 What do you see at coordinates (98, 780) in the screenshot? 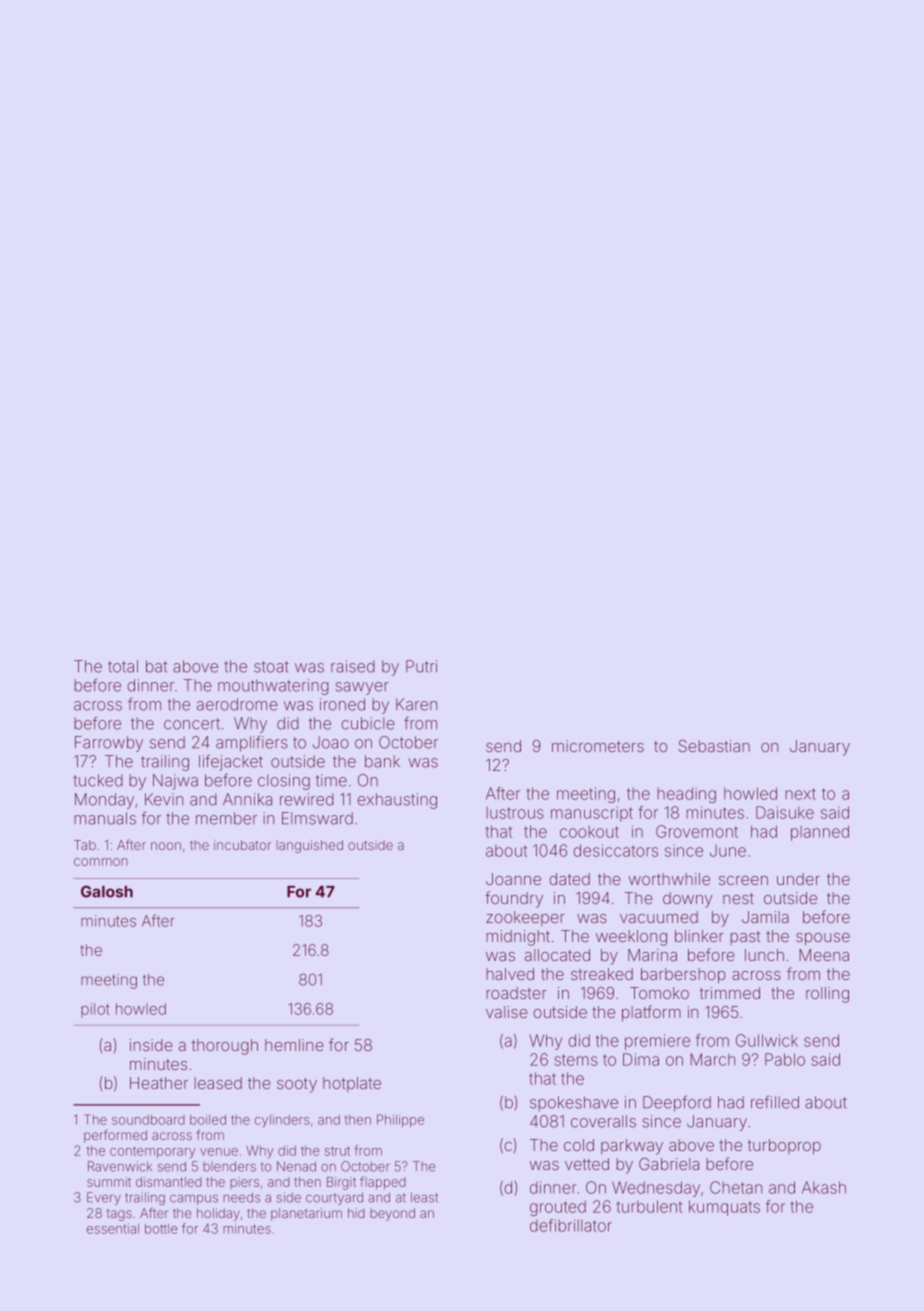
I see `tucked` at bounding box center [98, 780].
